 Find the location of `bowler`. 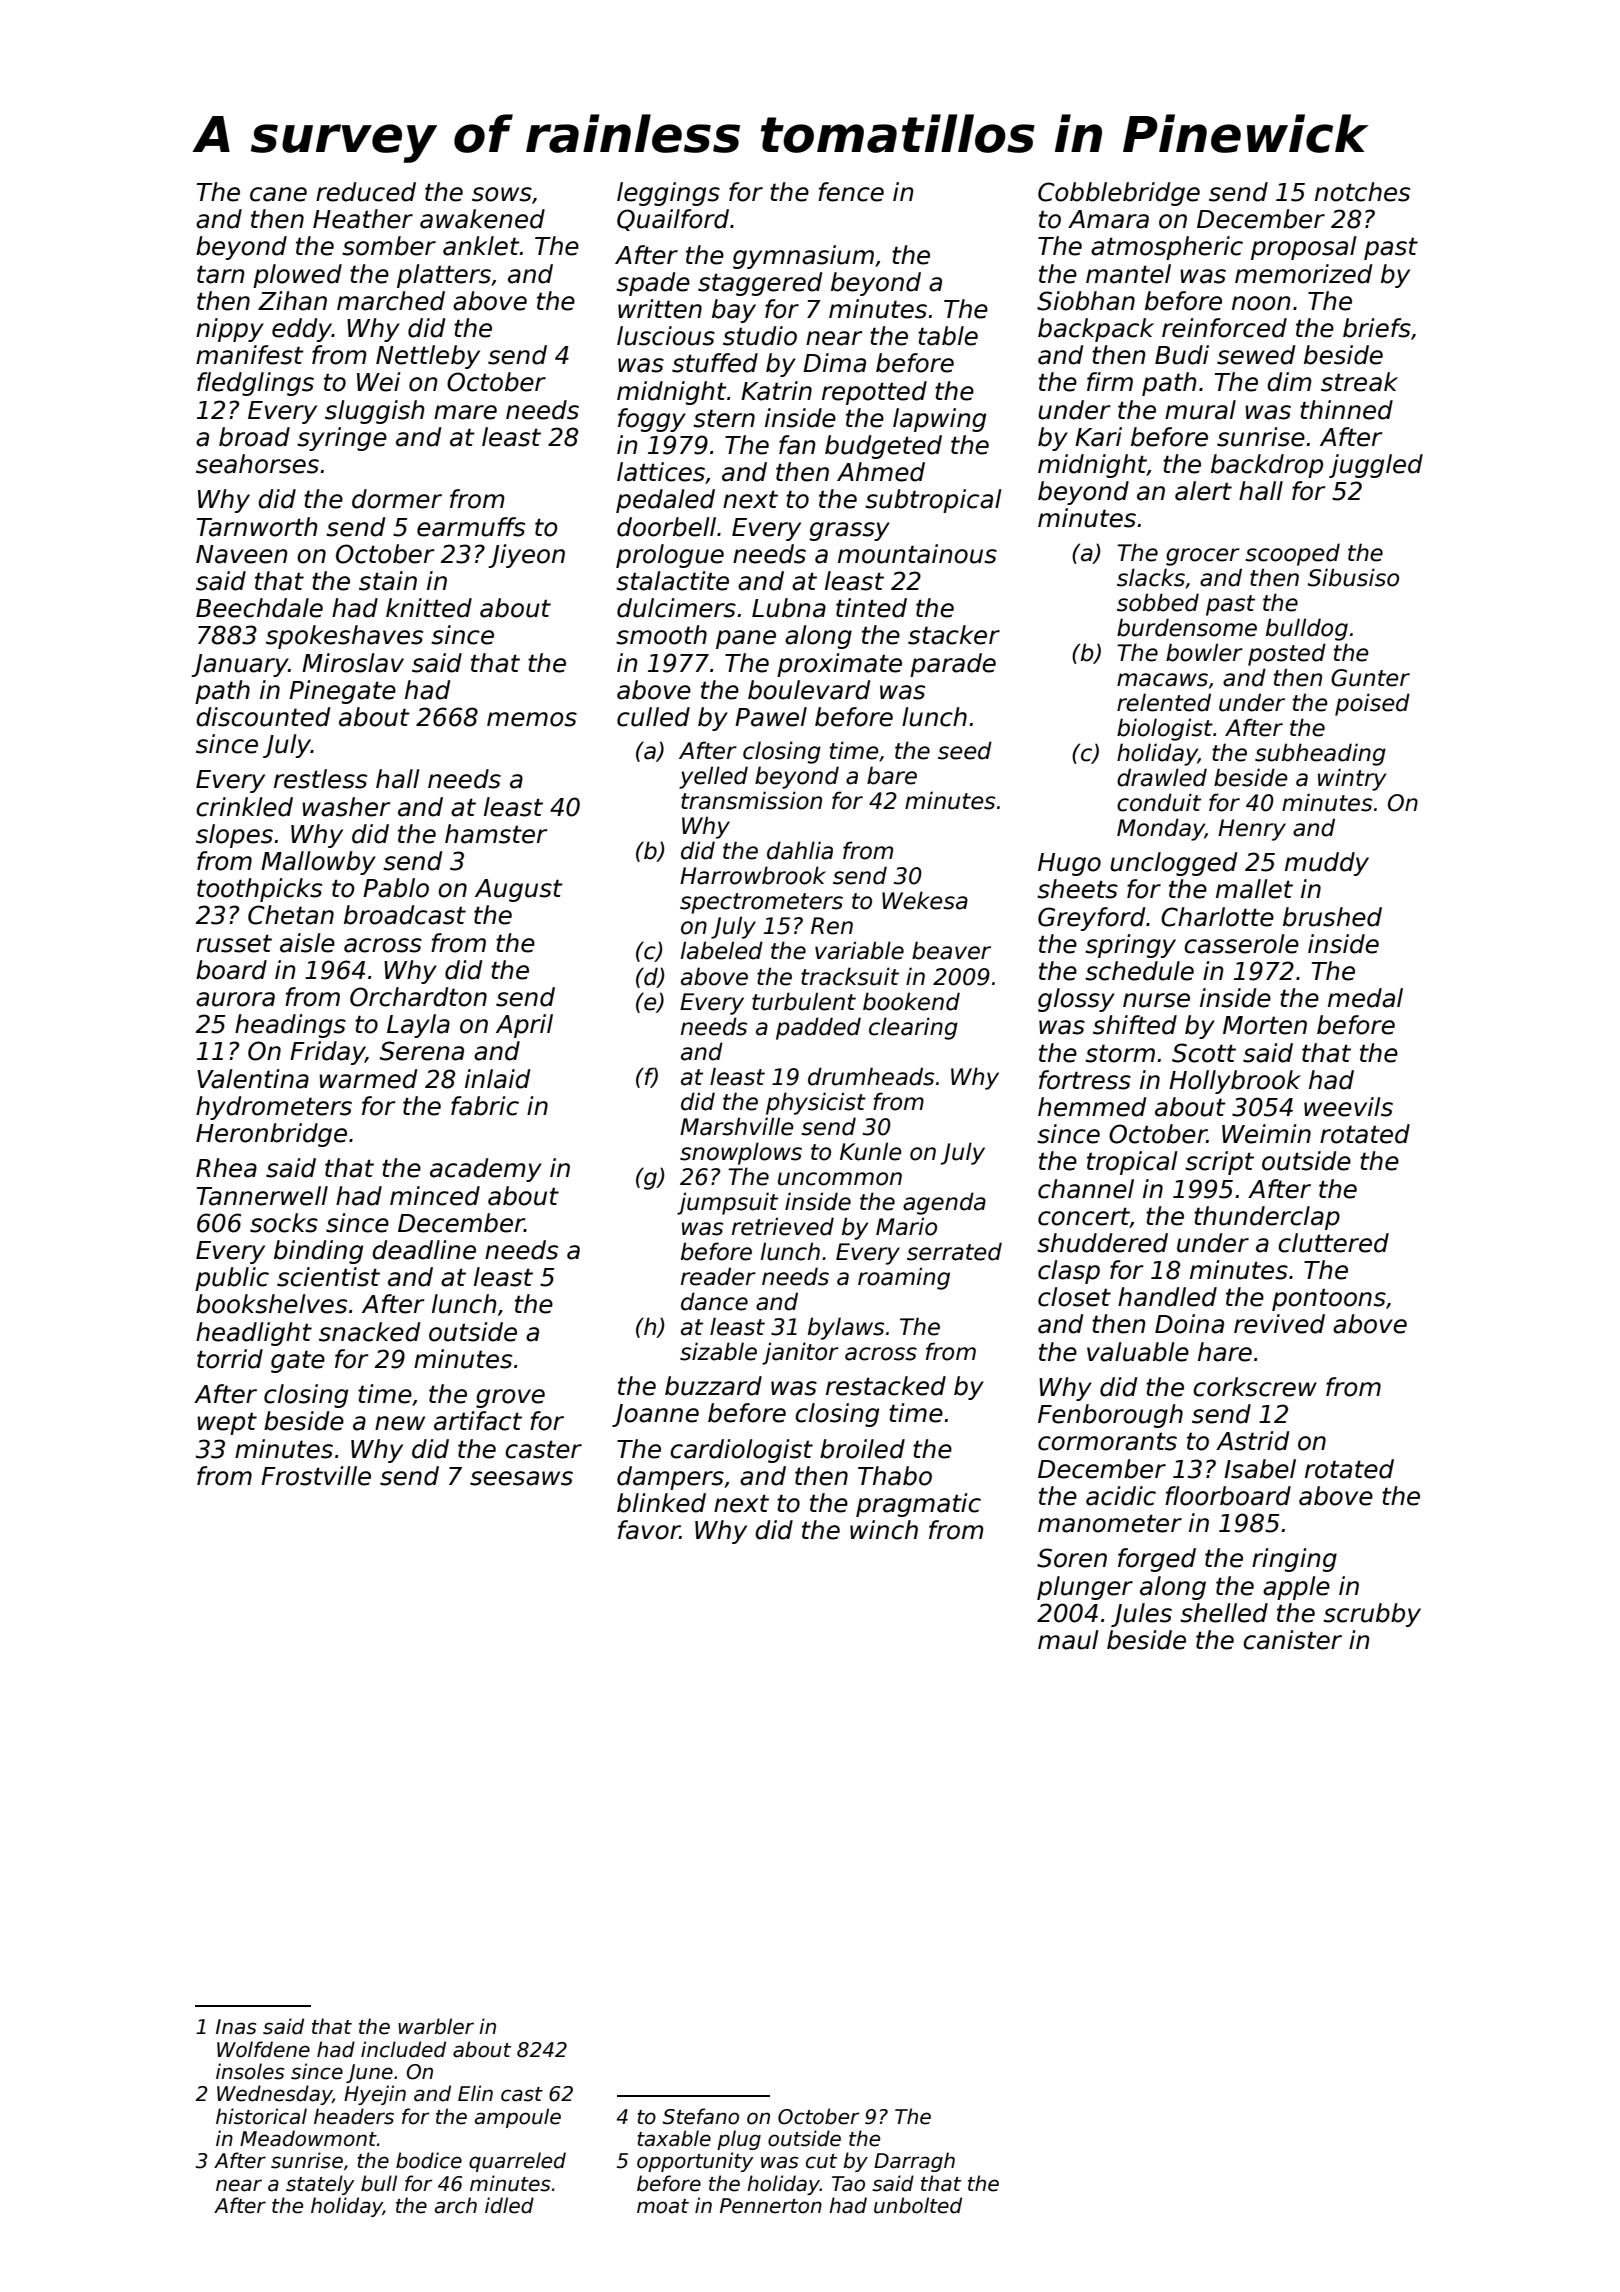

bowler is located at coordinates (1204, 652).
